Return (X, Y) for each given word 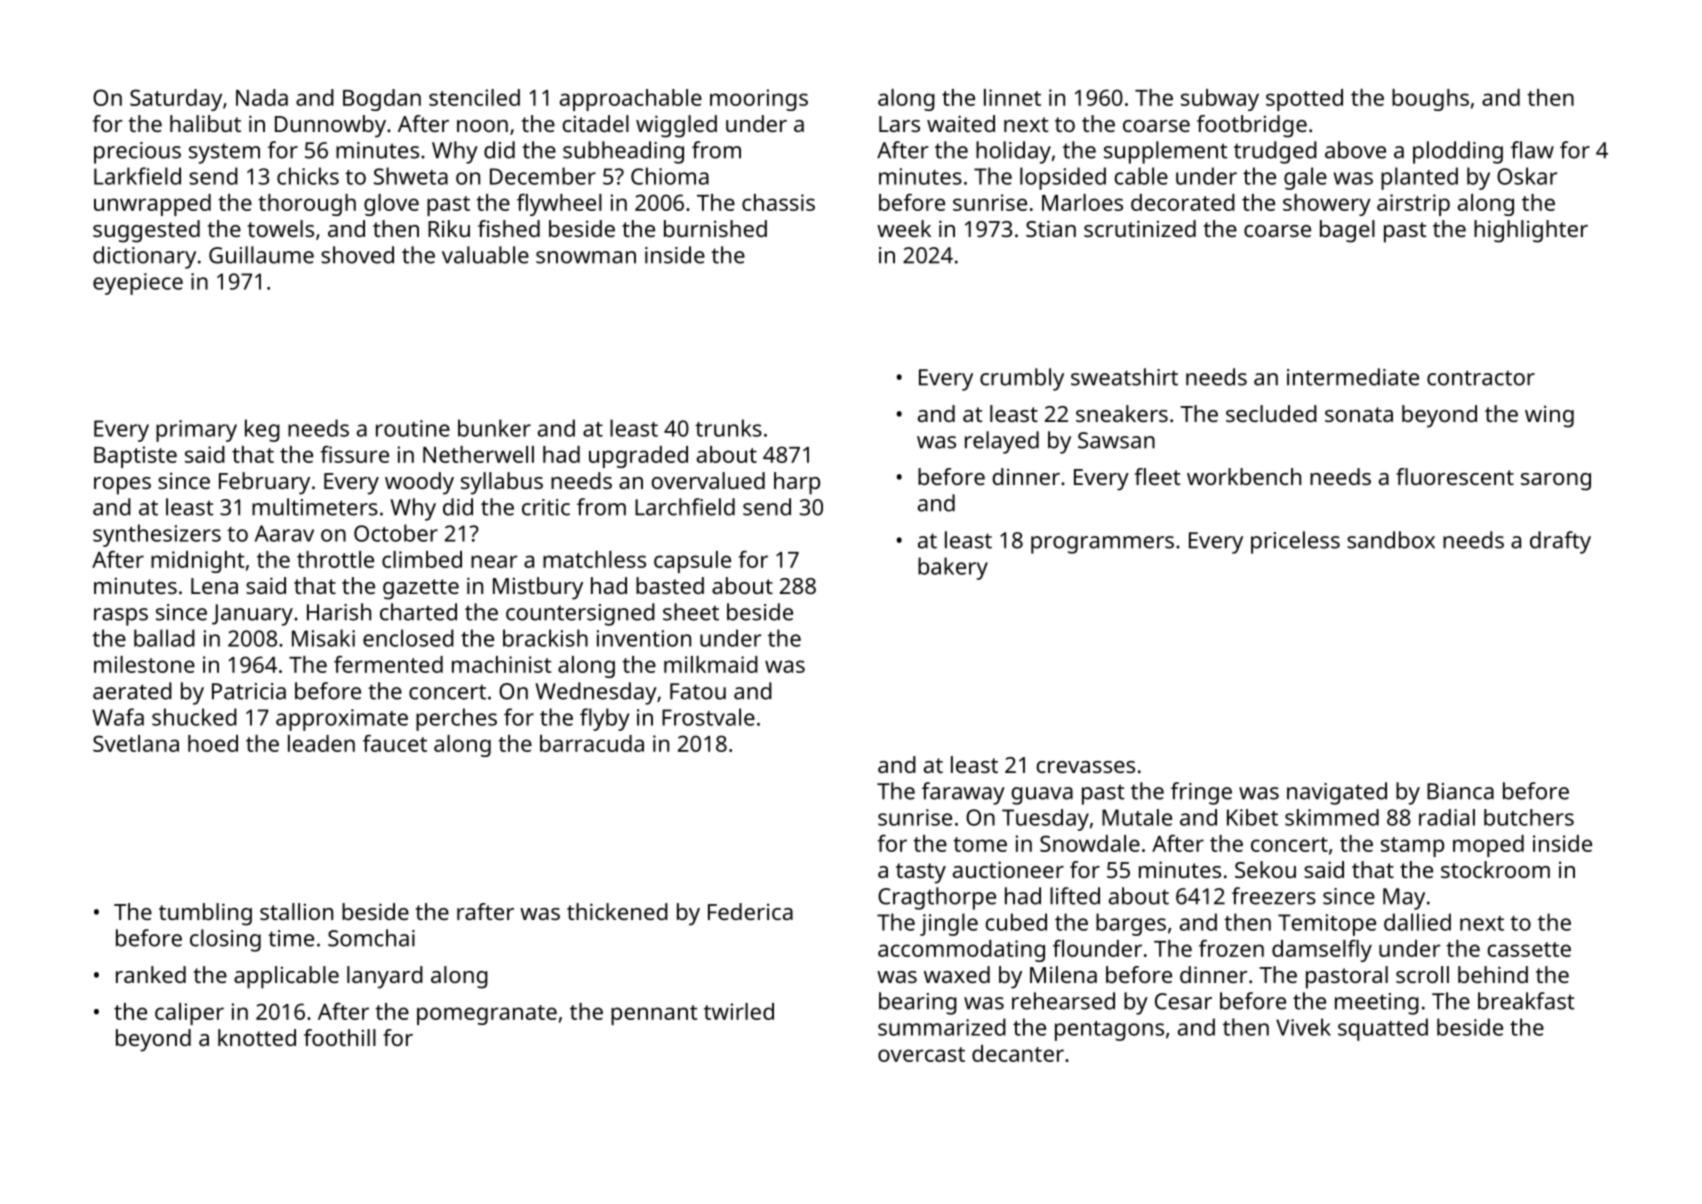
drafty (1560, 542)
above (1355, 150)
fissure (354, 454)
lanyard (385, 977)
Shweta (411, 176)
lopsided (1063, 178)
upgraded (638, 457)
